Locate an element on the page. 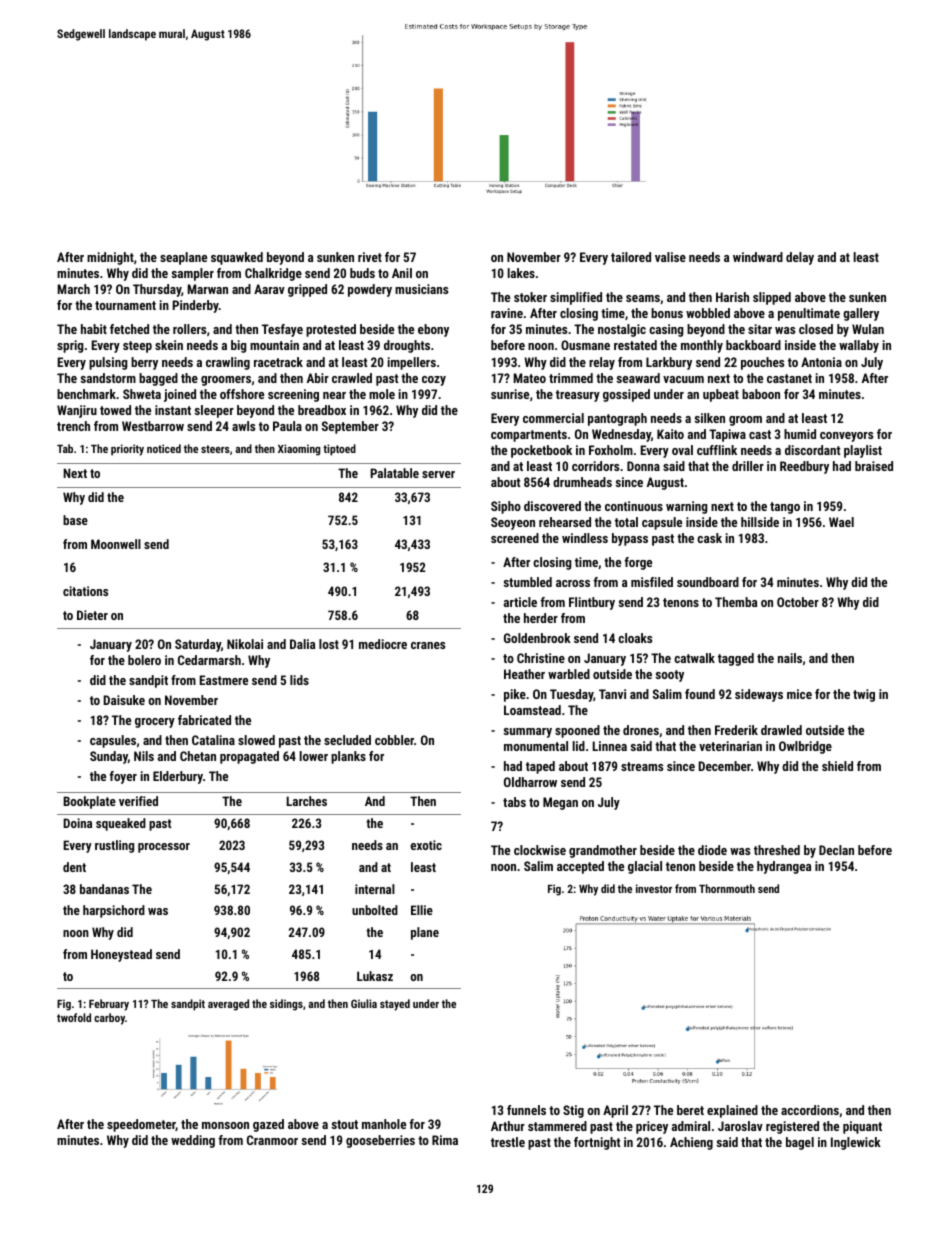 Image resolution: width=952 pixels, height=1233 pixels. squawked is located at coordinates (237, 258).
